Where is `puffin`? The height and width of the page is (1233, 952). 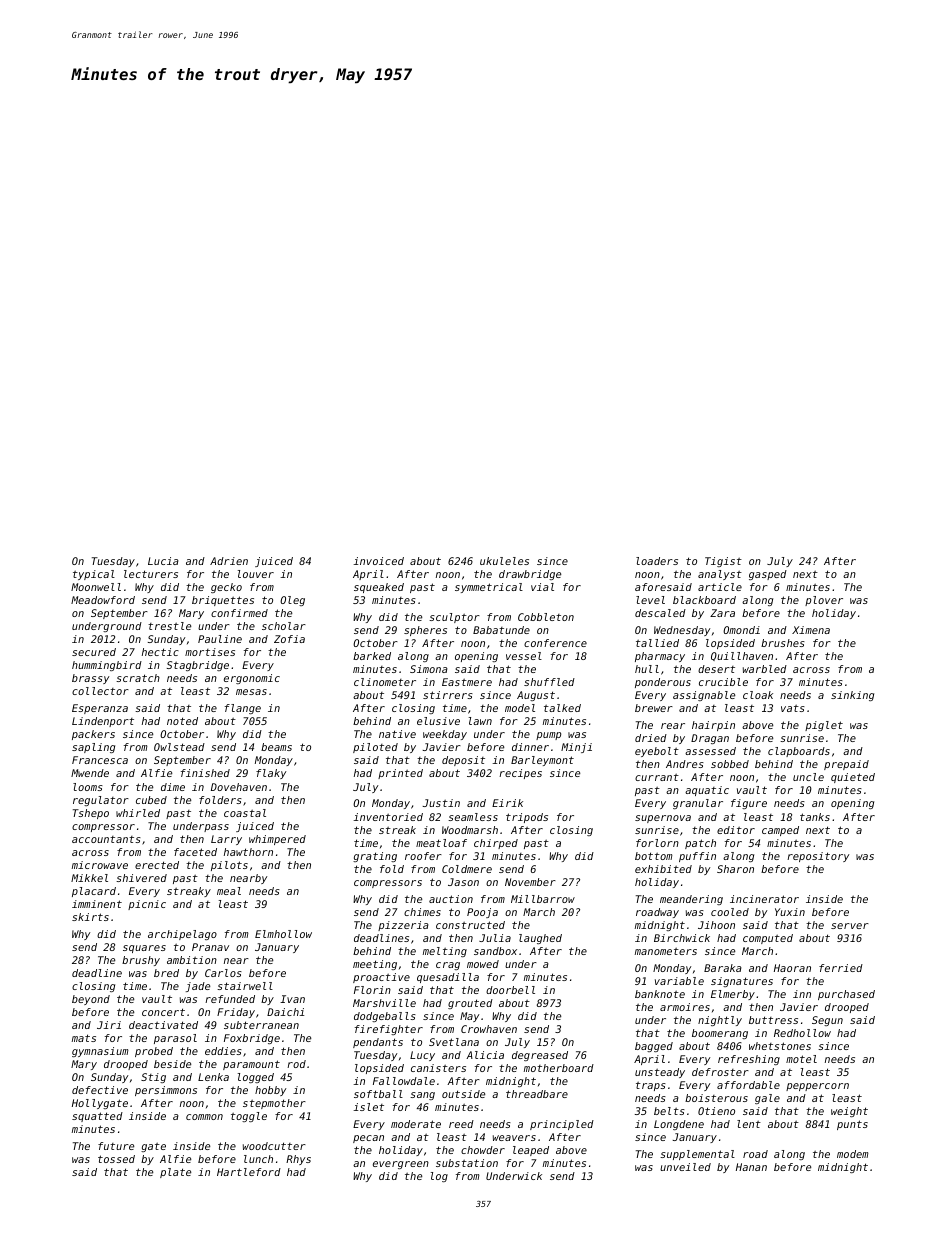 puffin is located at coordinates (697, 857).
